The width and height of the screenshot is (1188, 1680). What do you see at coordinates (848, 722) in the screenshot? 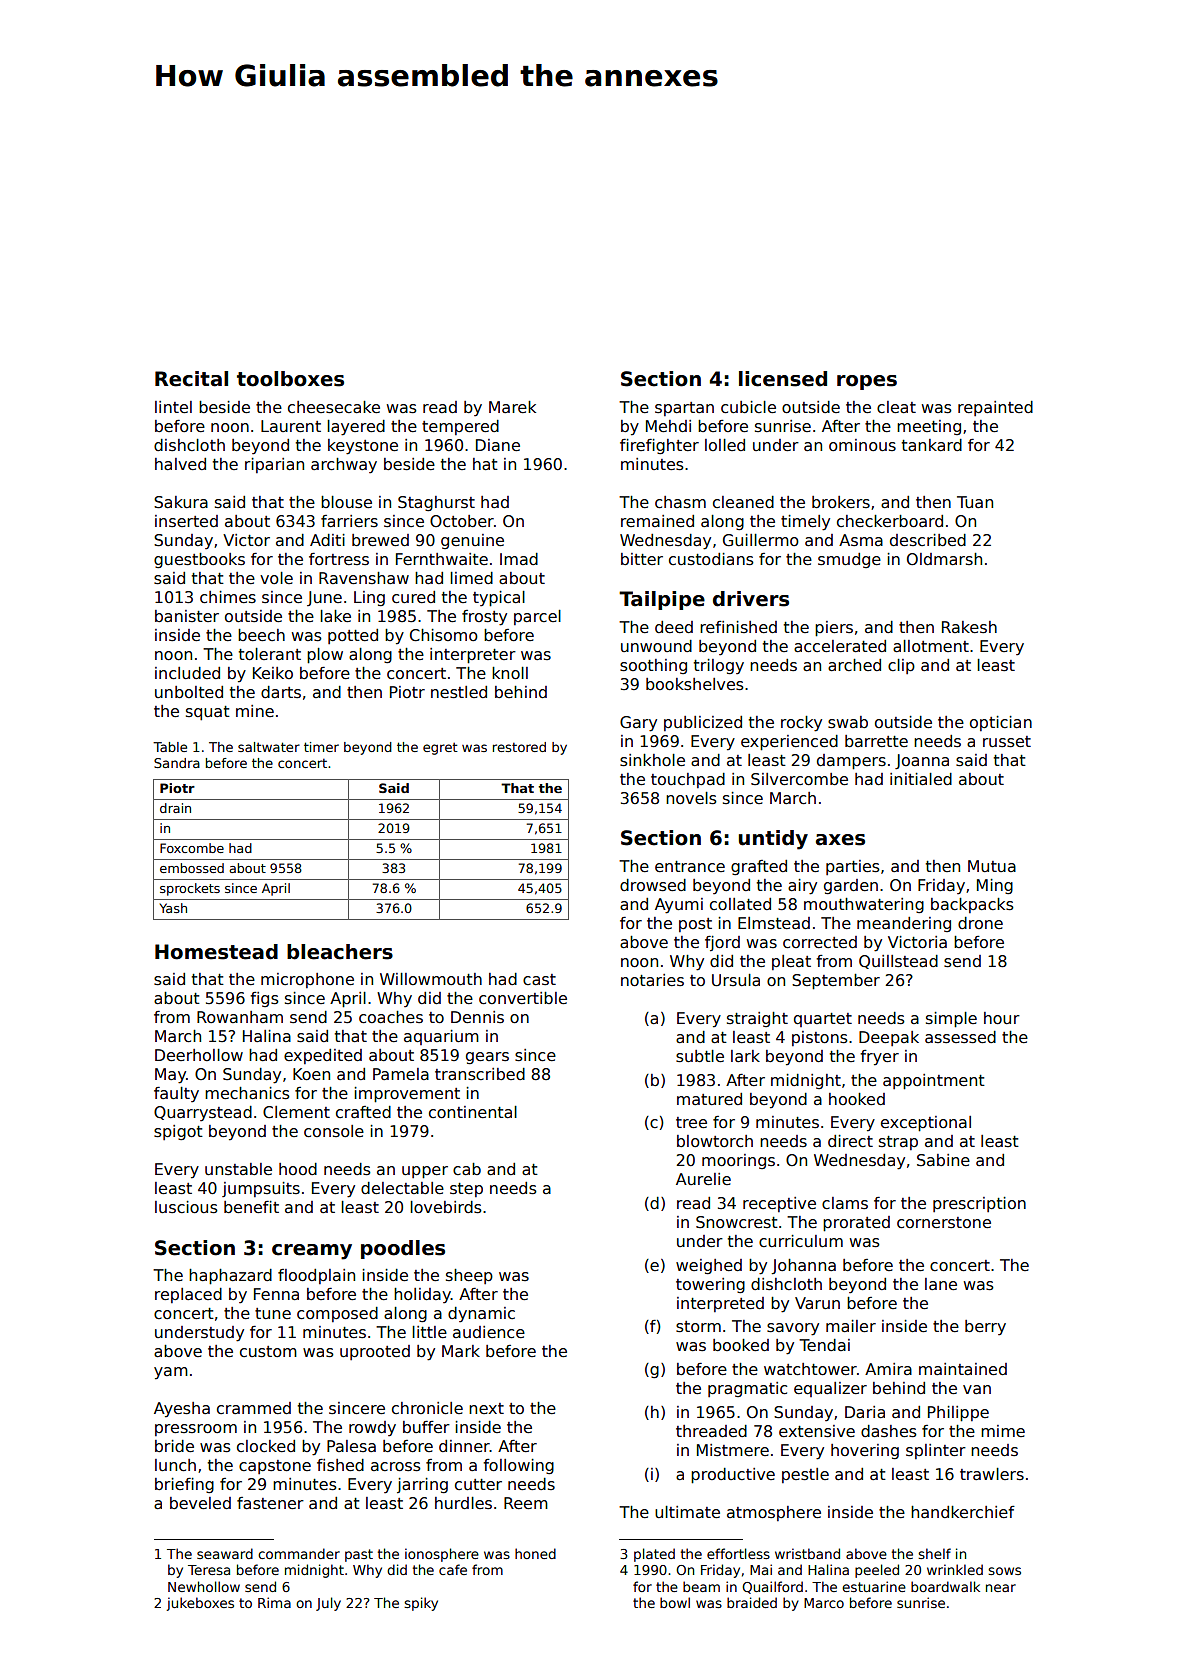
I see `swab` at bounding box center [848, 722].
